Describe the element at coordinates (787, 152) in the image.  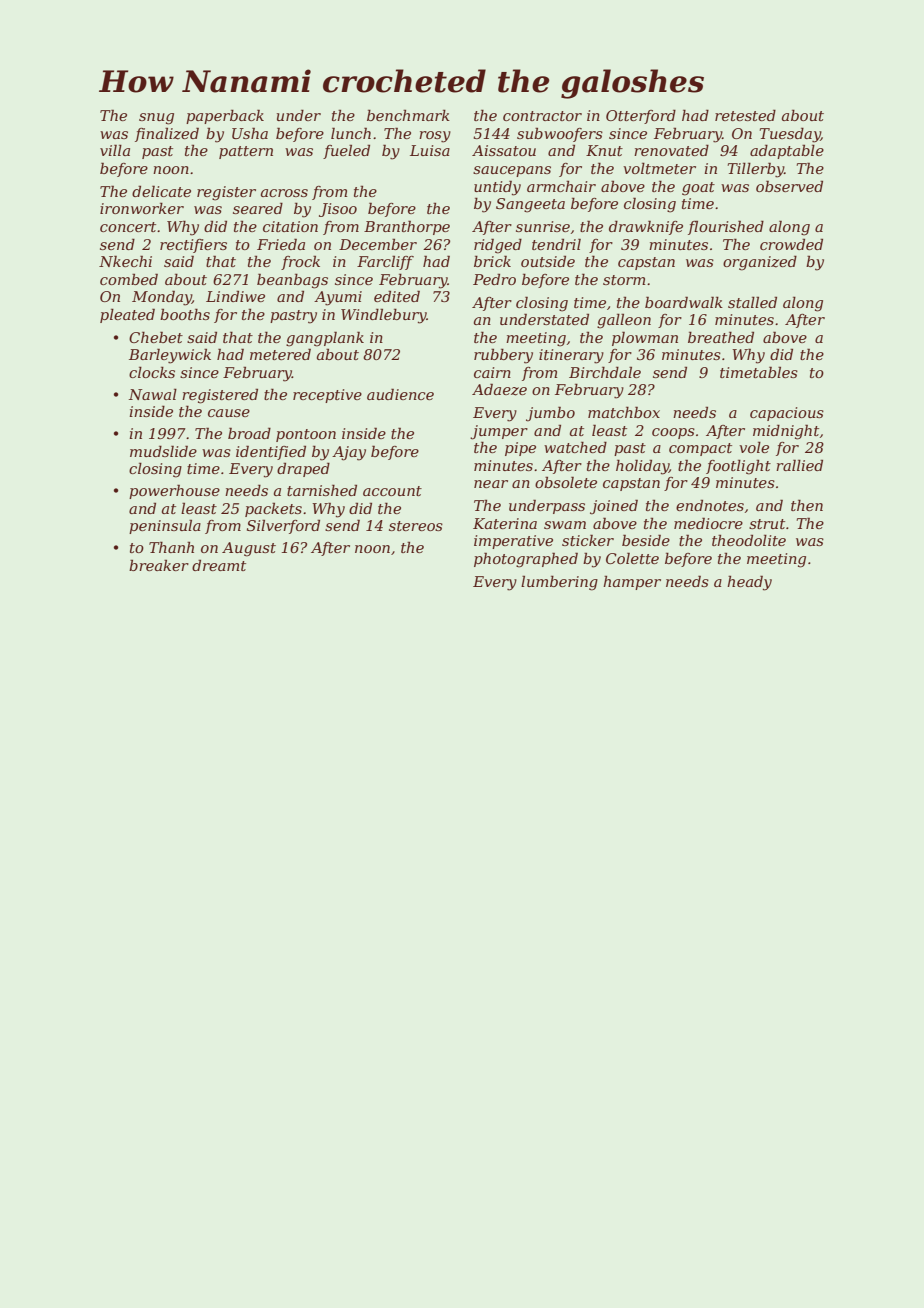
I see `adaptable` at that location.
